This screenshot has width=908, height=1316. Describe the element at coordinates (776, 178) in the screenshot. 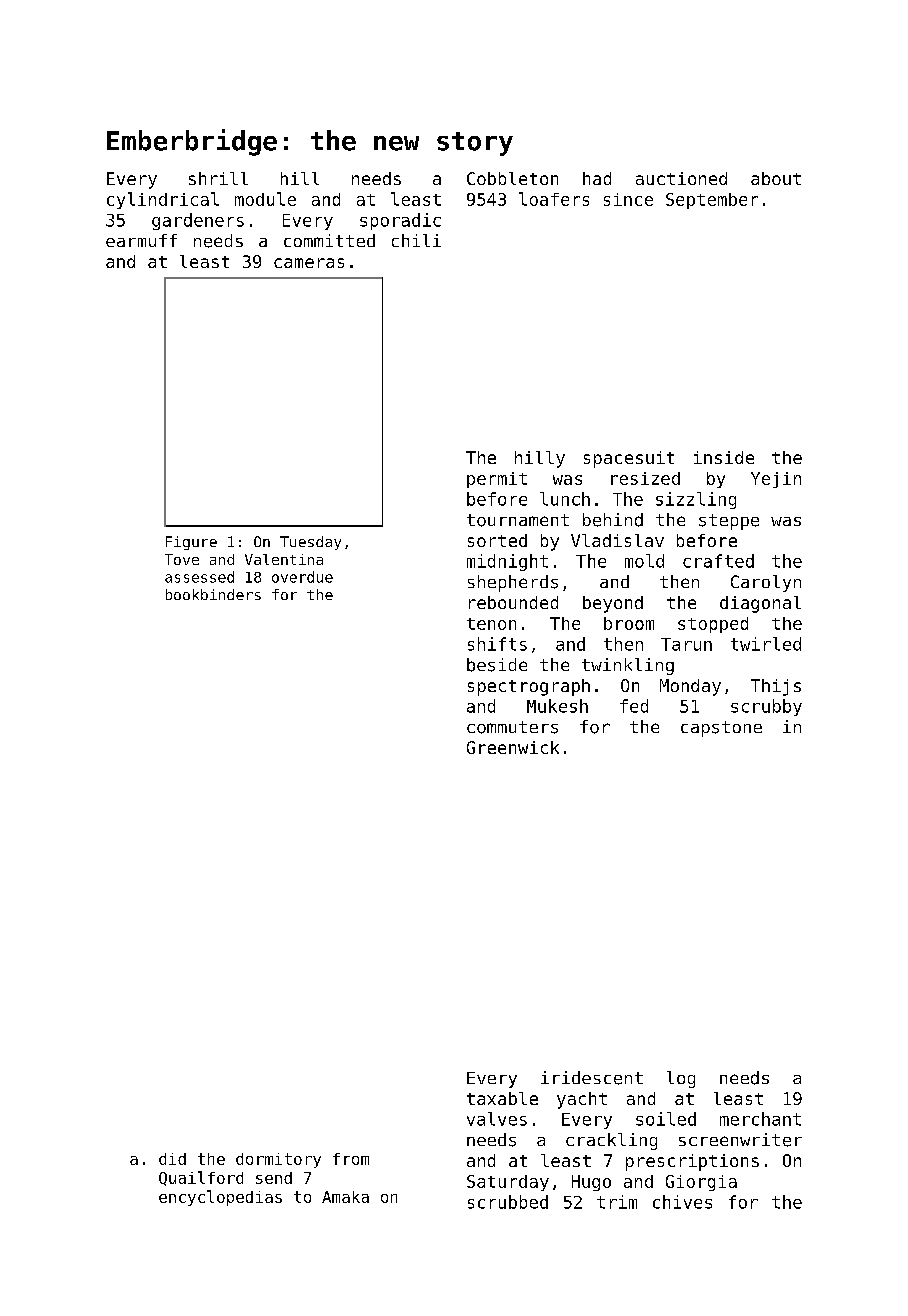

I see `about` at that location.
